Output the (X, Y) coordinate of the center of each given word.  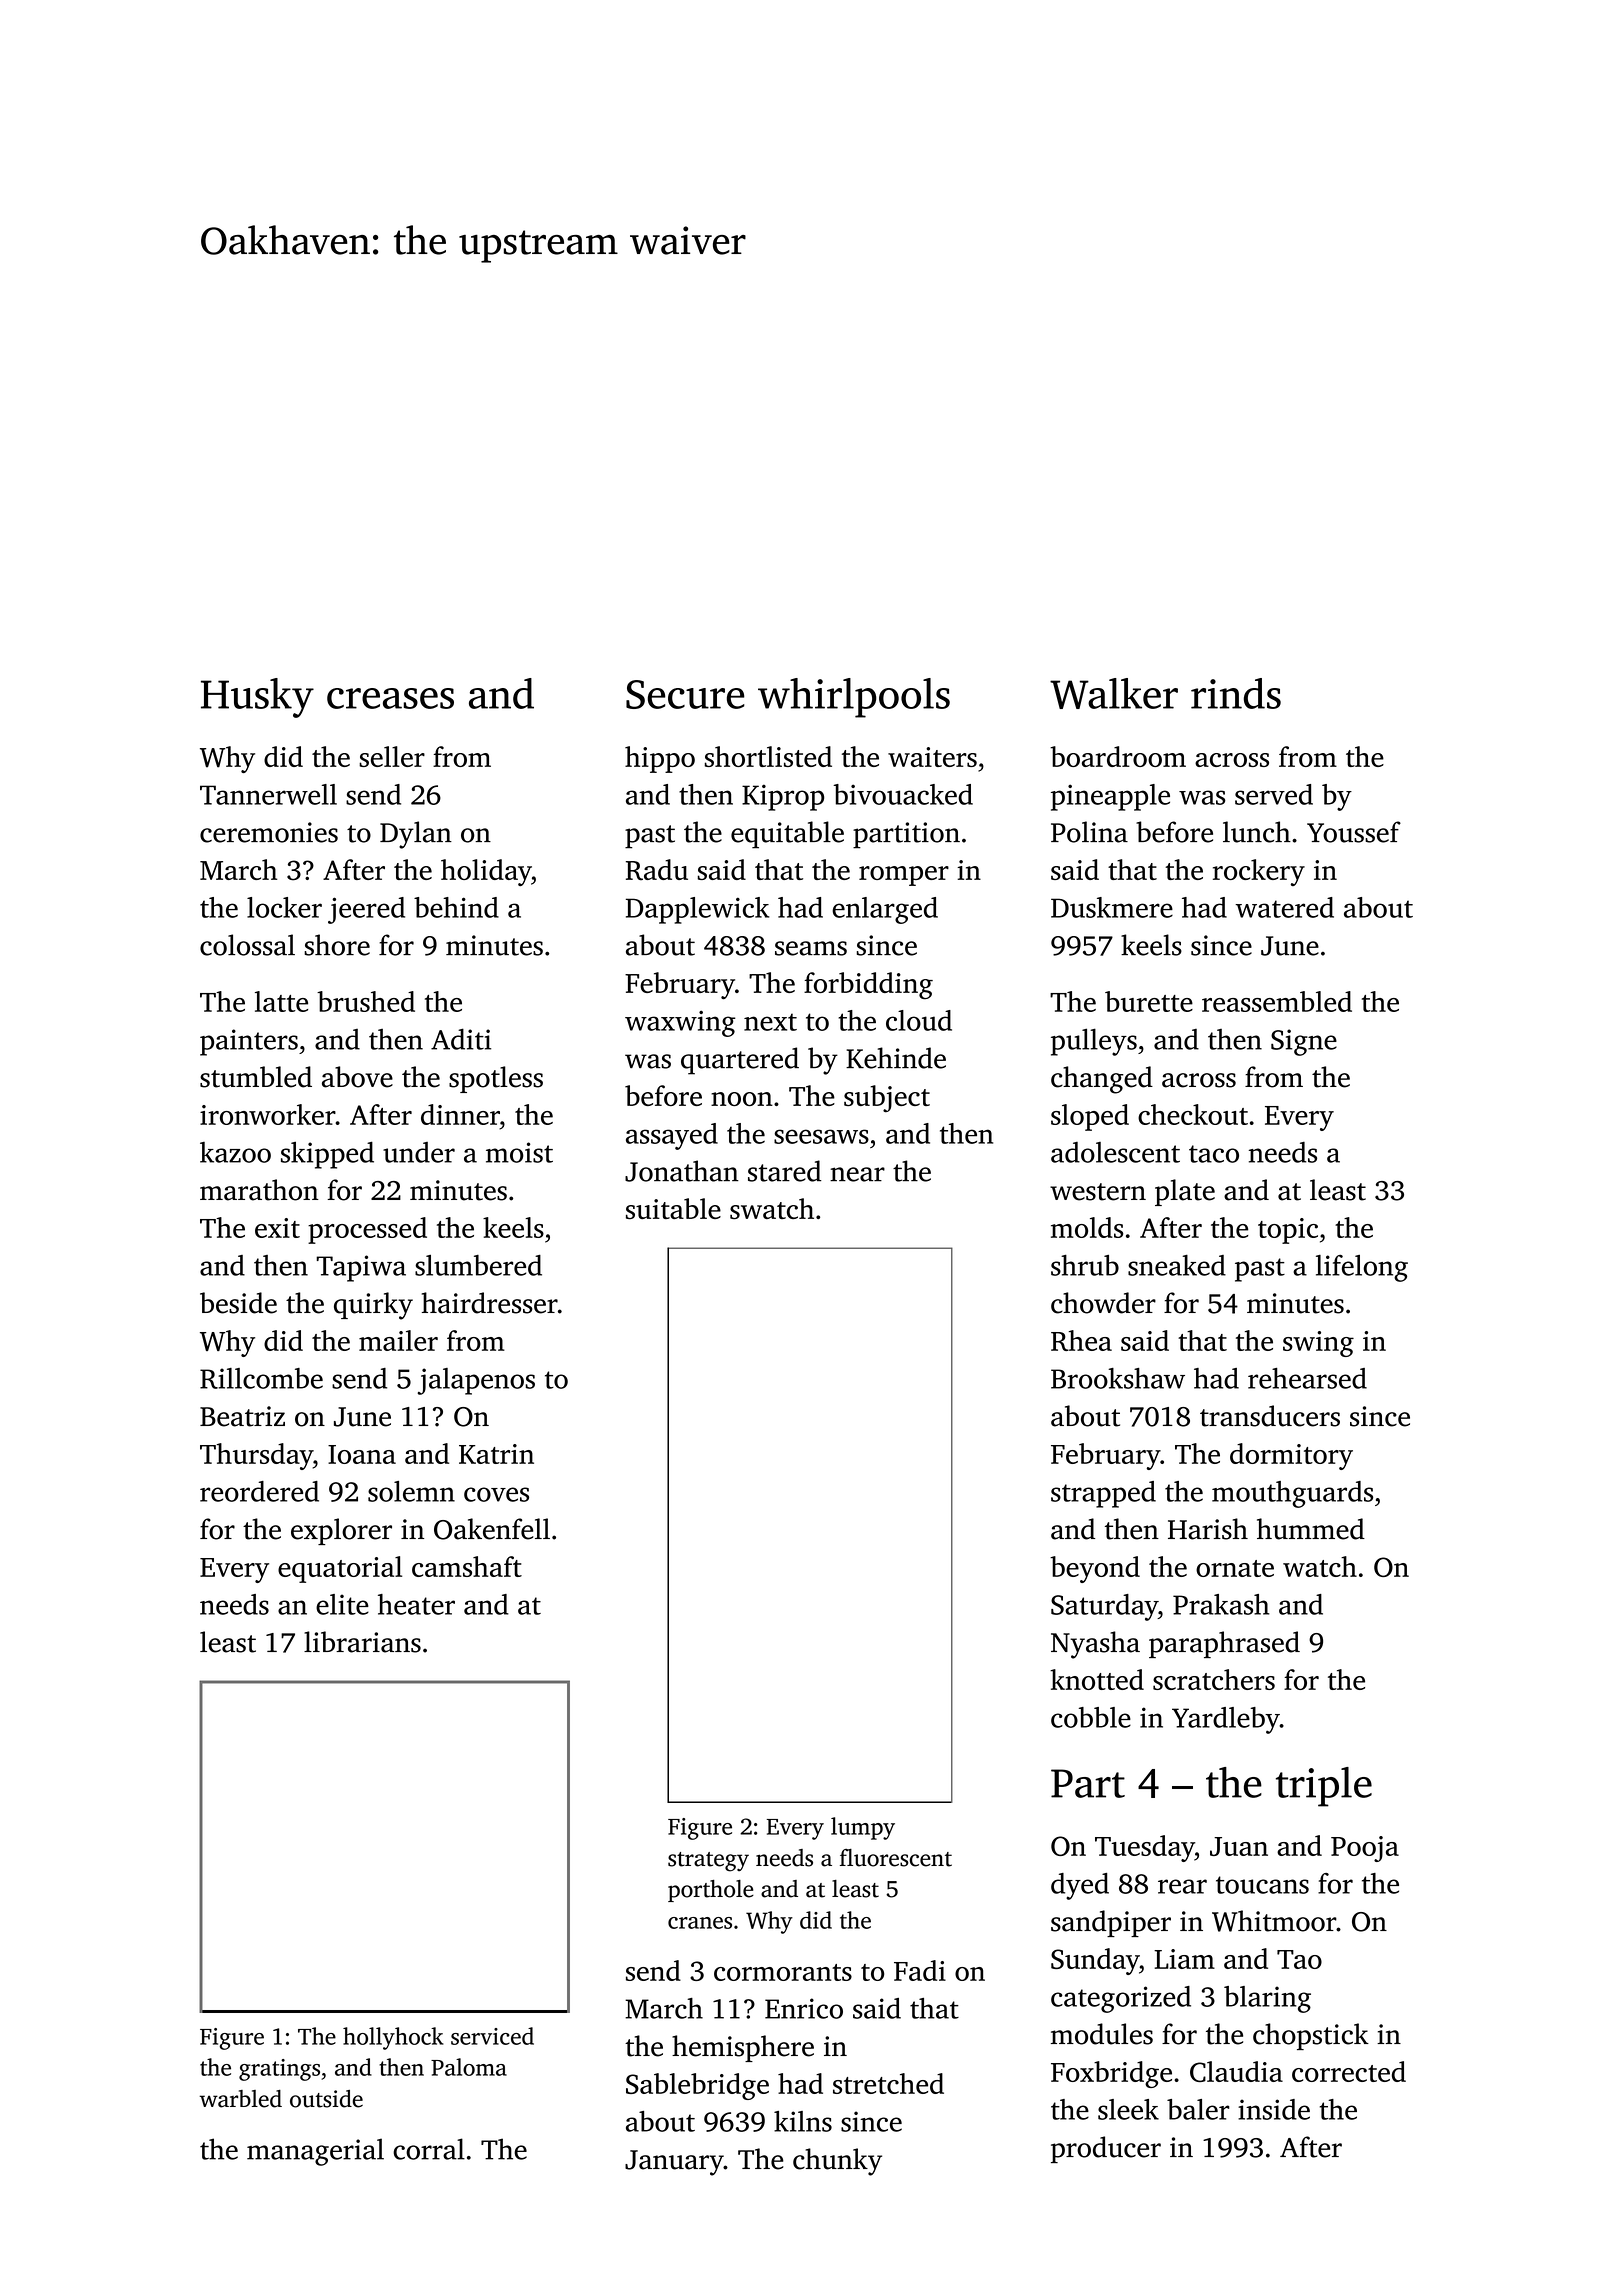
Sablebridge (697, 2086)
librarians (362, 1642)
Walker (1114, 693)
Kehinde (896, 1058)
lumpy (863, 1828)
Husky (257, 698)
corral (429, 2149)
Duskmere (1112, 907)
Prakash (1221, 1604)
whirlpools (854, 698)
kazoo (235, 1152)
